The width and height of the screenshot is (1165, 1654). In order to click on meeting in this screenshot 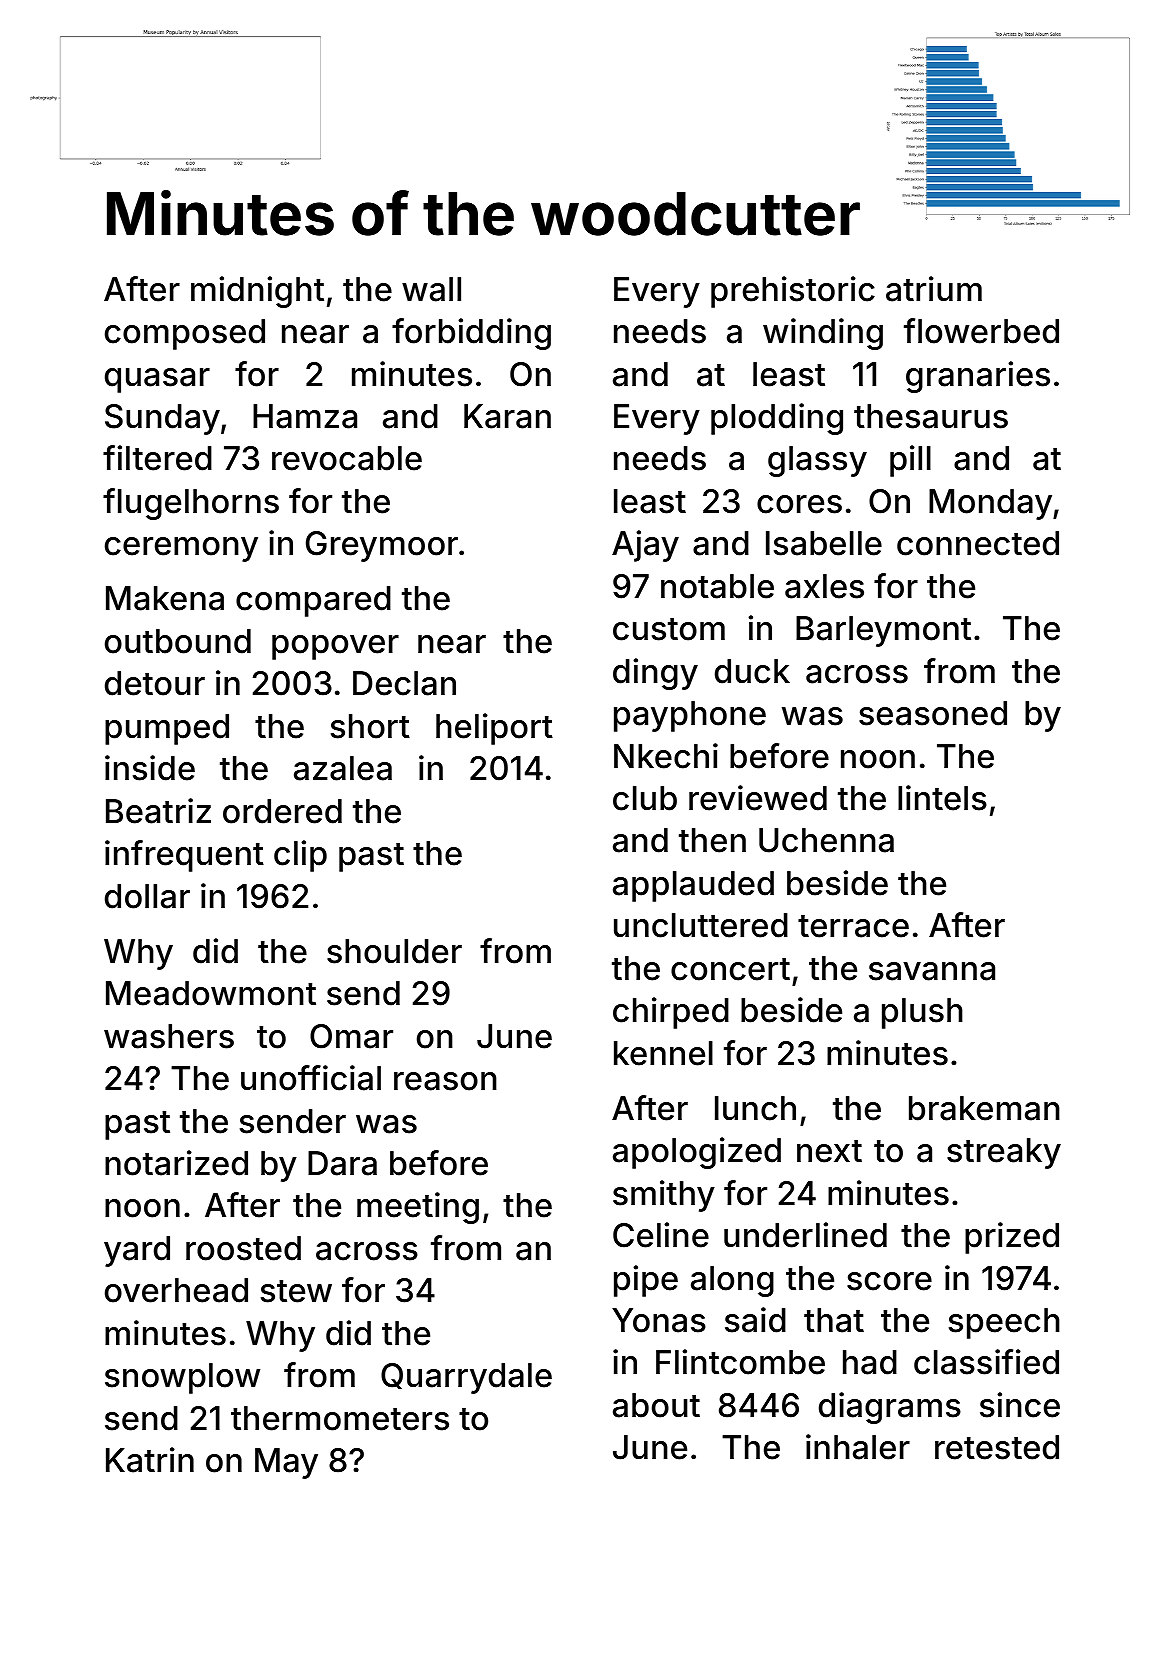, I will do `click(418, 1208)`.
